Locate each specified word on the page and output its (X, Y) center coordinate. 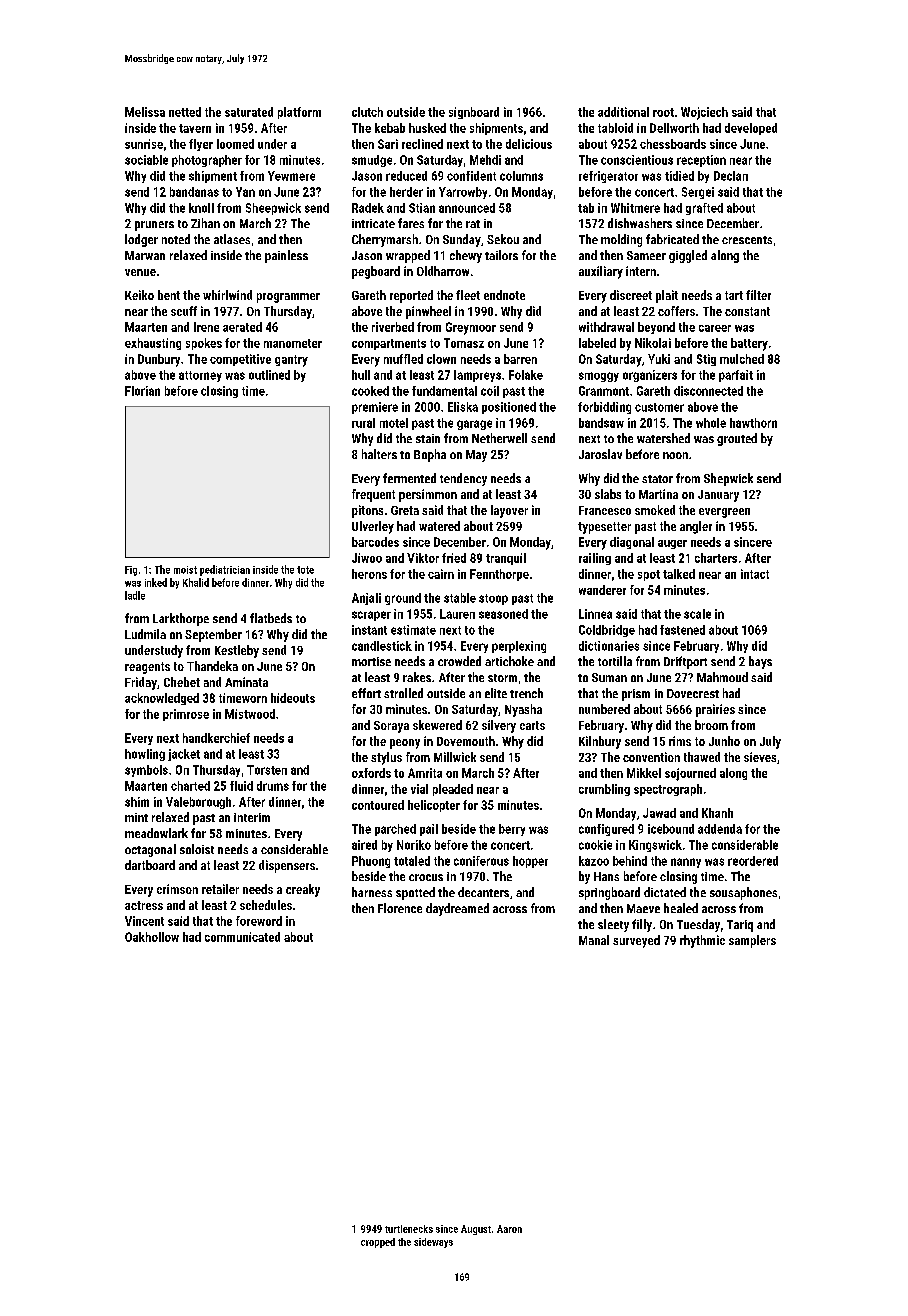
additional (623, 112)
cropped (378, 1243)
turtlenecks (409, 1229)
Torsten (267, 770)
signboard (474, 113)
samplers (752, 941)
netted (185, 112)
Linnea (595, 614)
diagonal (632, 543)
